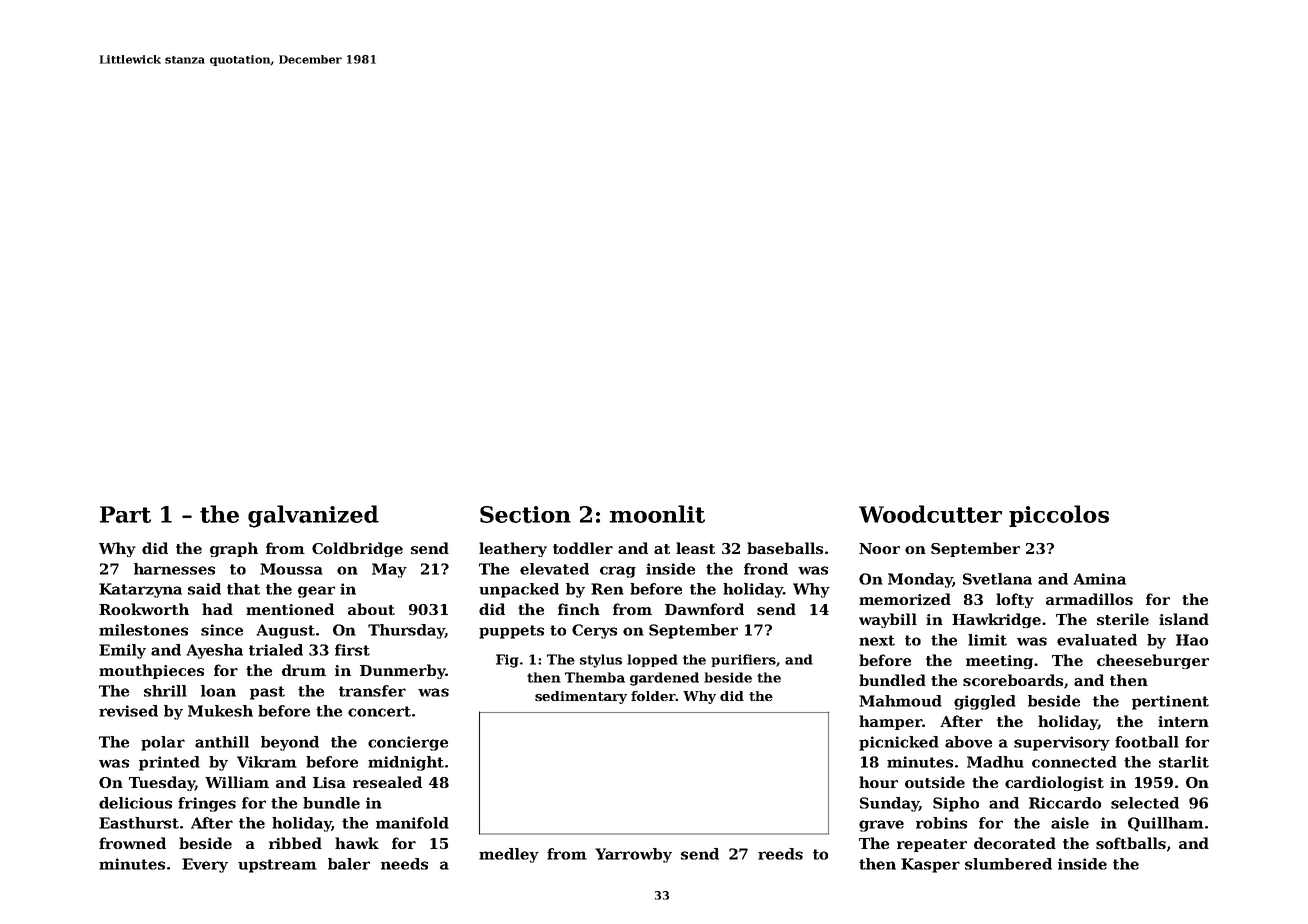  I want to click on football, so click(1147, 742).
